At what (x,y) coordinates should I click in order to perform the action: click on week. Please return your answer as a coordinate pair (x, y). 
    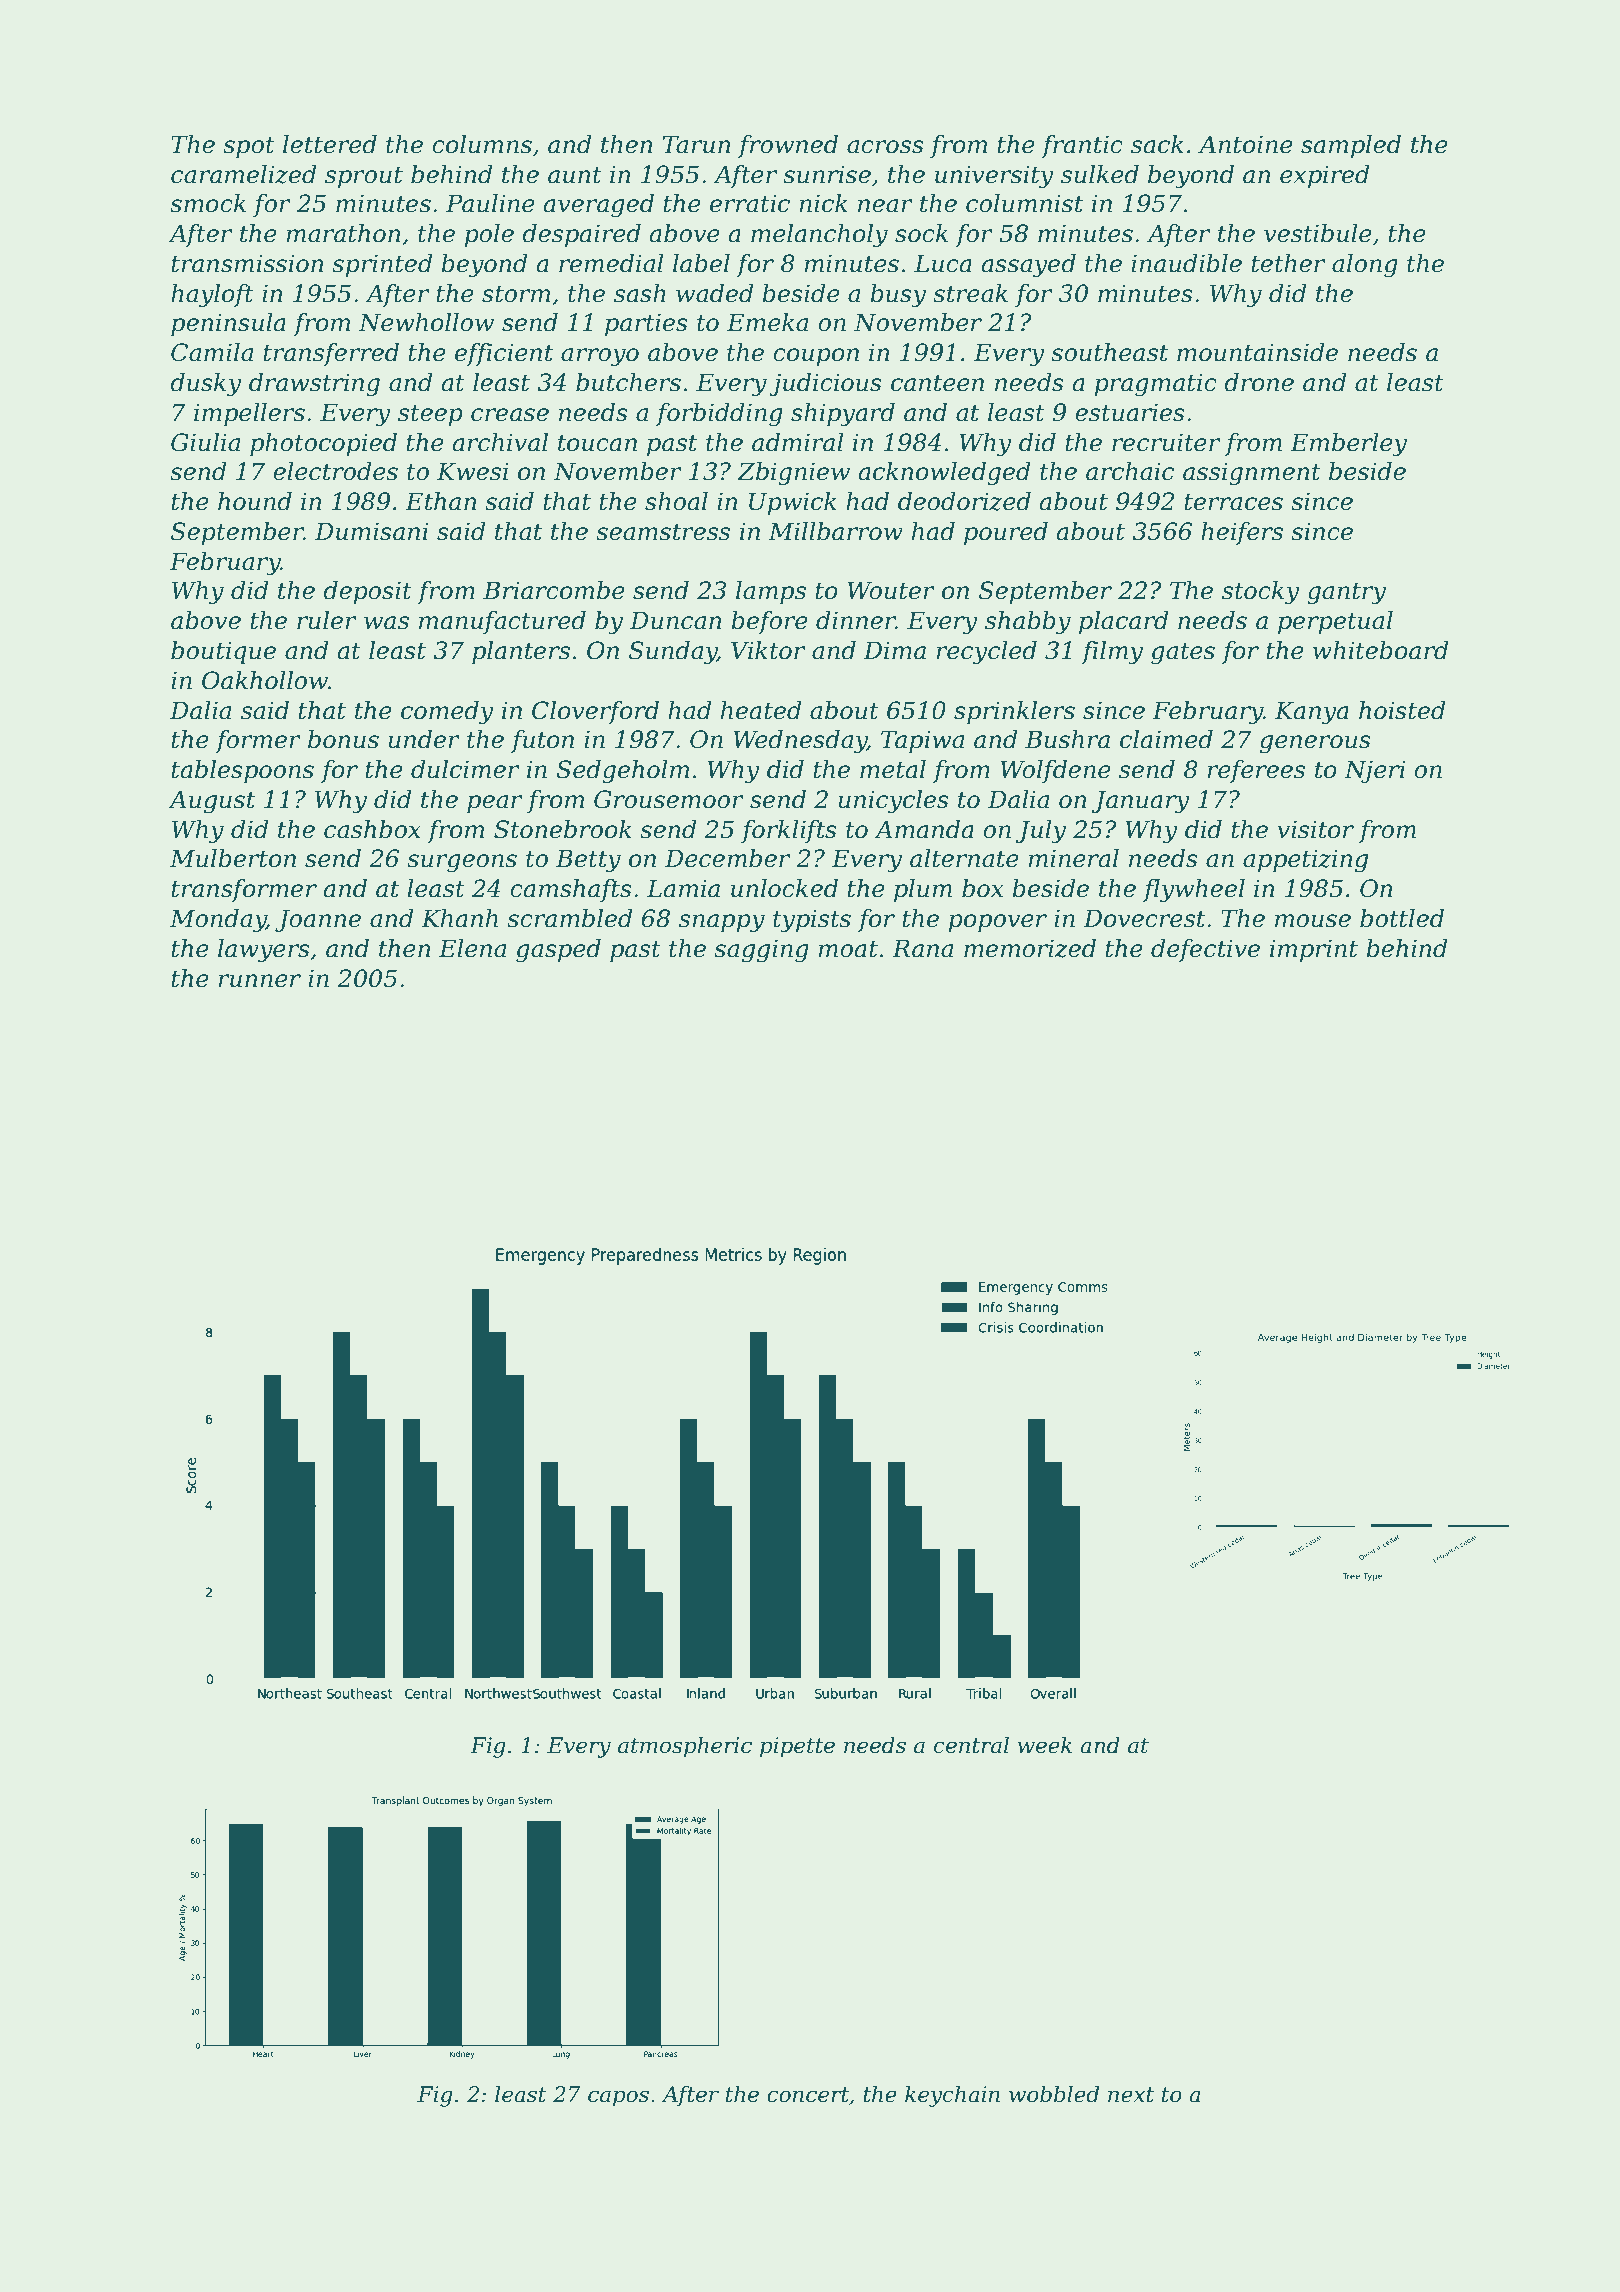
    Looking at the image, I should click on (1045, 1745).
